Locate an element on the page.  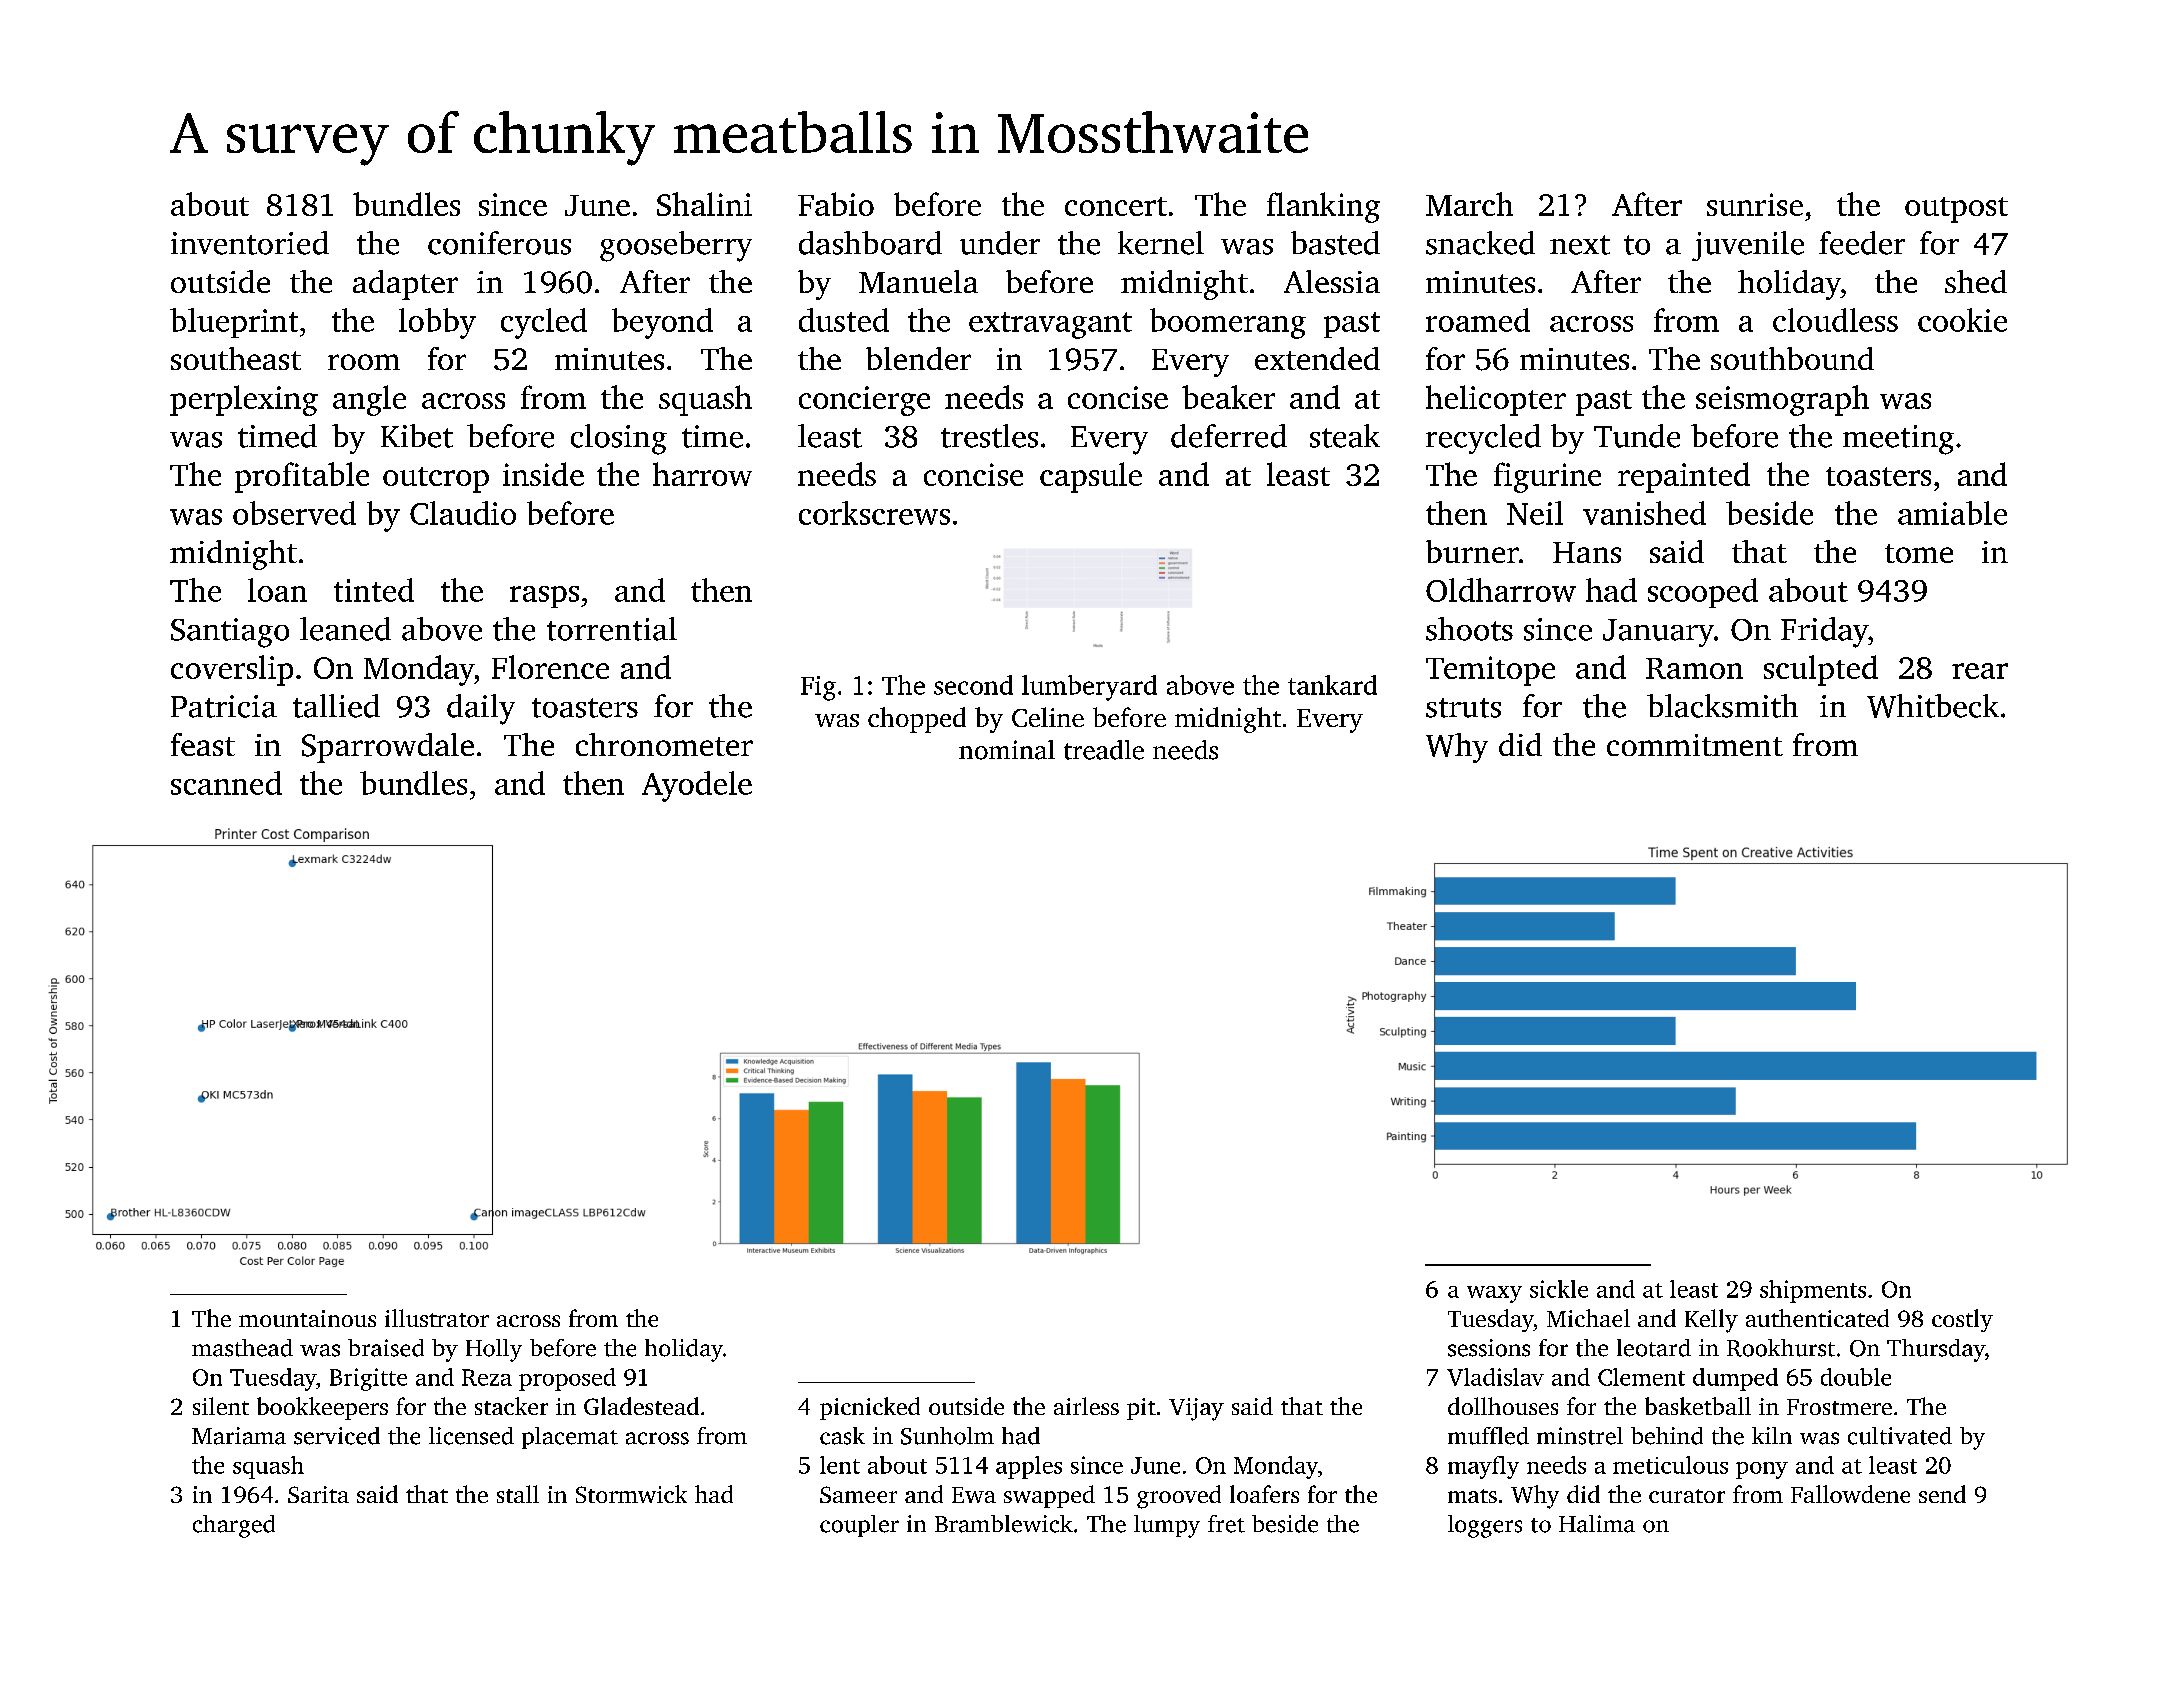
helicopter is located at coordinates (1496, 400).
